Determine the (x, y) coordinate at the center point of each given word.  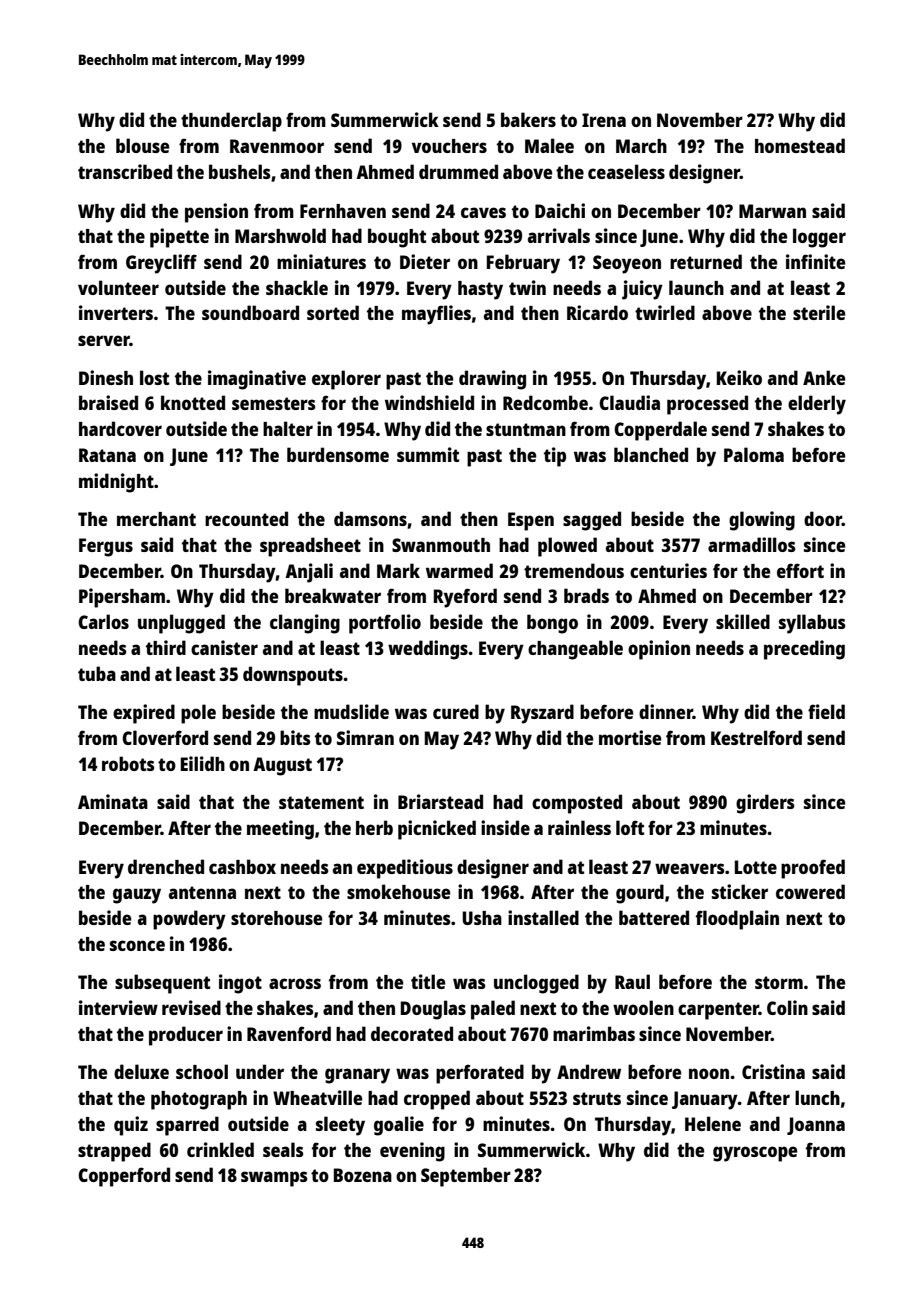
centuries (668, 570)
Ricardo (597, 312)
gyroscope (755, 1154)
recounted (246, 518)
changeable (575, 650)
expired (144, 714)
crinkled (220, 1149)
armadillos (751, 544)
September (466, 1177)
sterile (819, 312)
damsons (370, 518)
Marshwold (280, 235)
